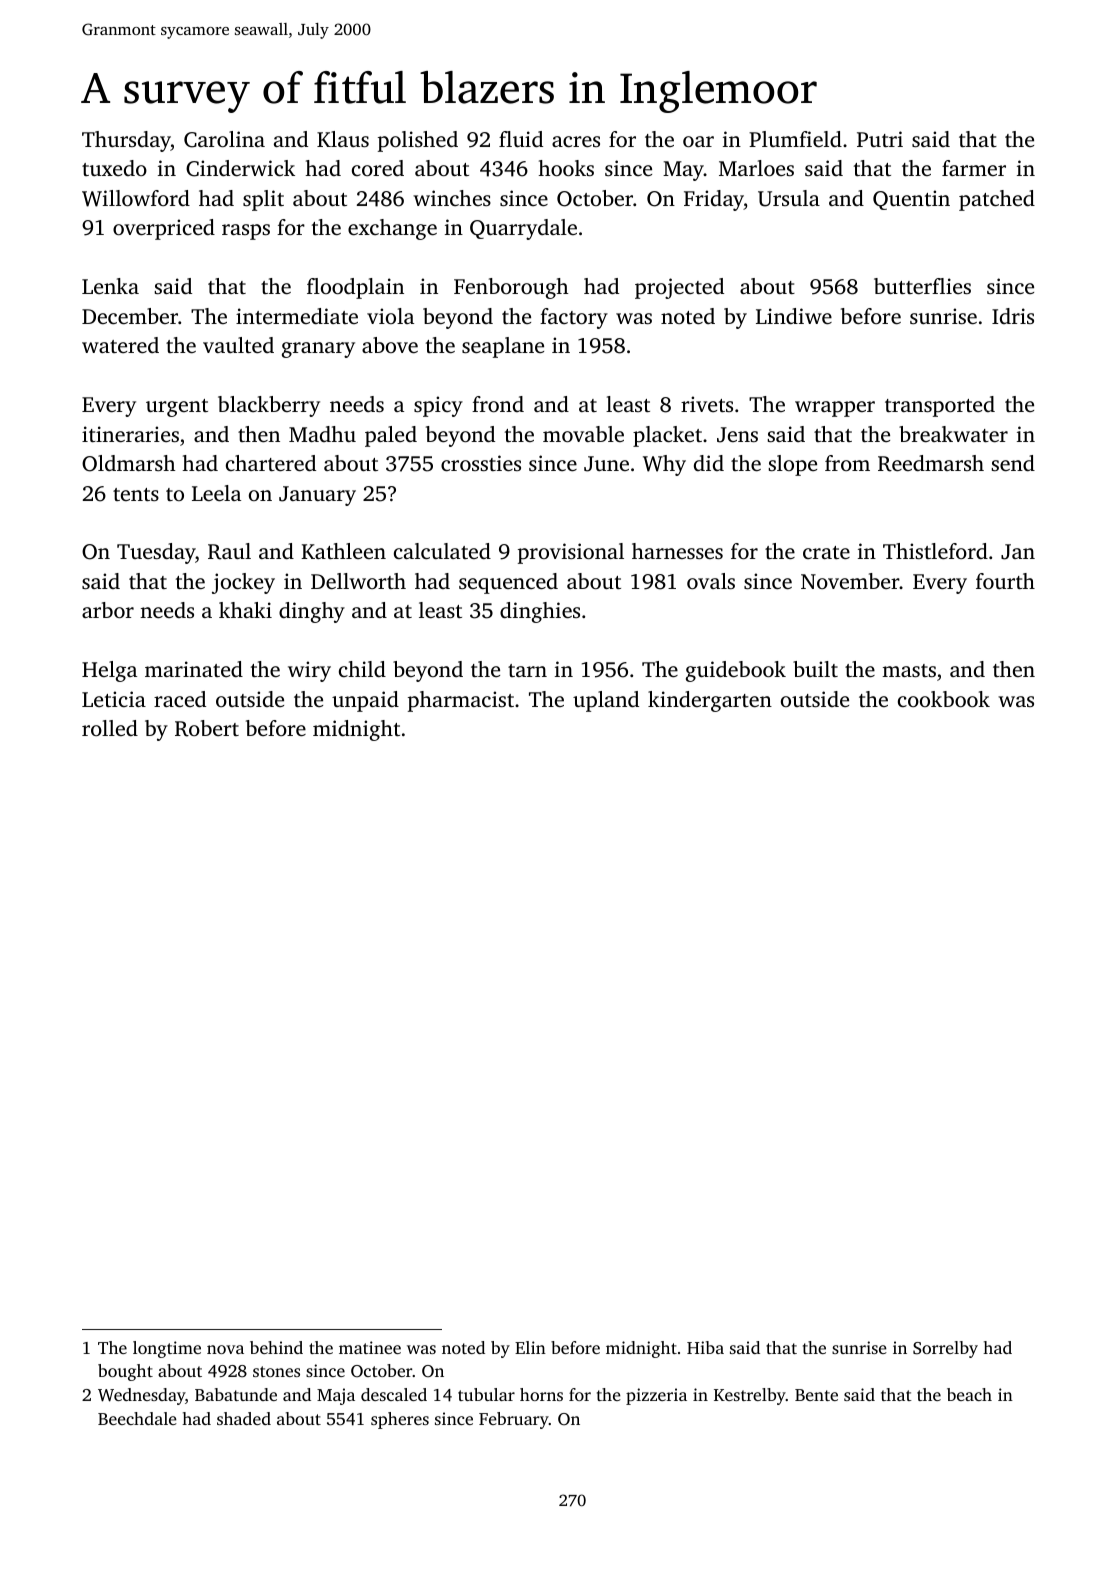  I want to click on Idris, so click(1013, 316).
